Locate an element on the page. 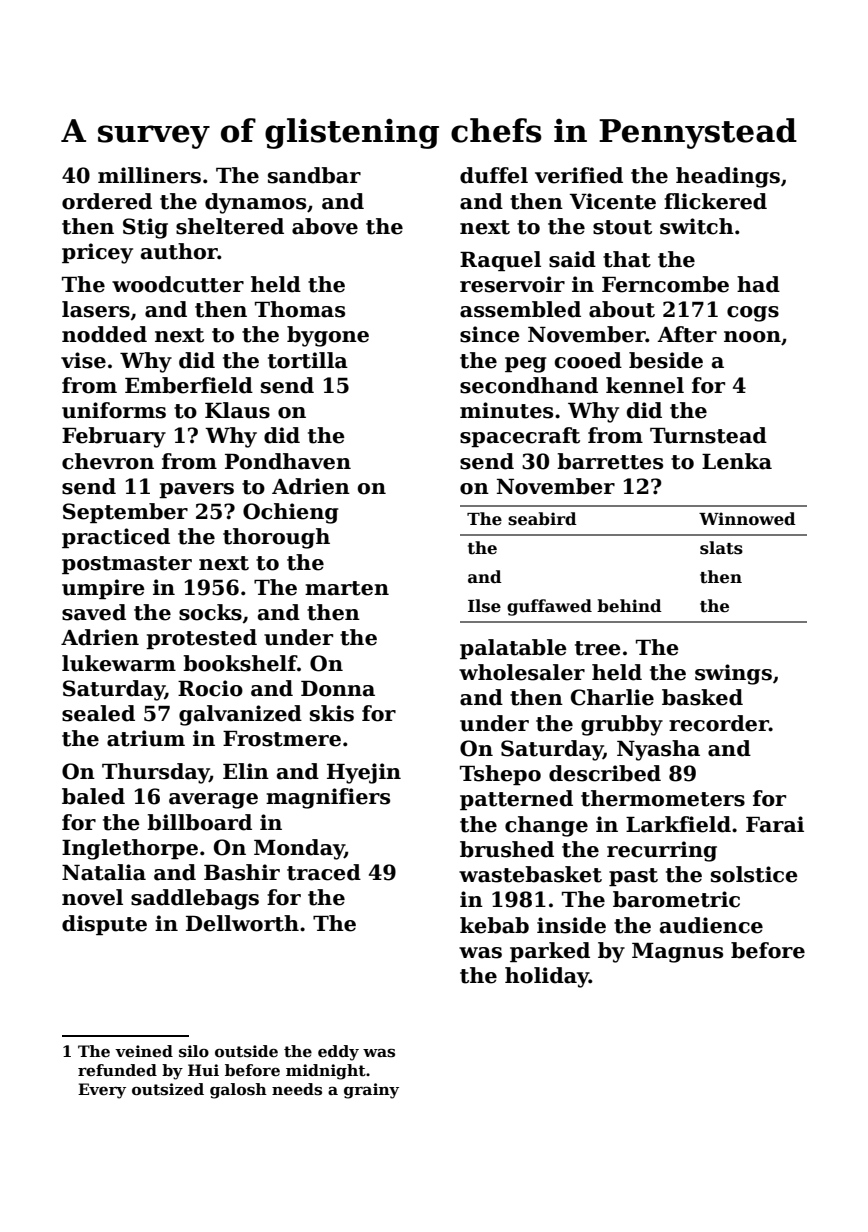  Pondhaven is located at coordinates (288, 461).
